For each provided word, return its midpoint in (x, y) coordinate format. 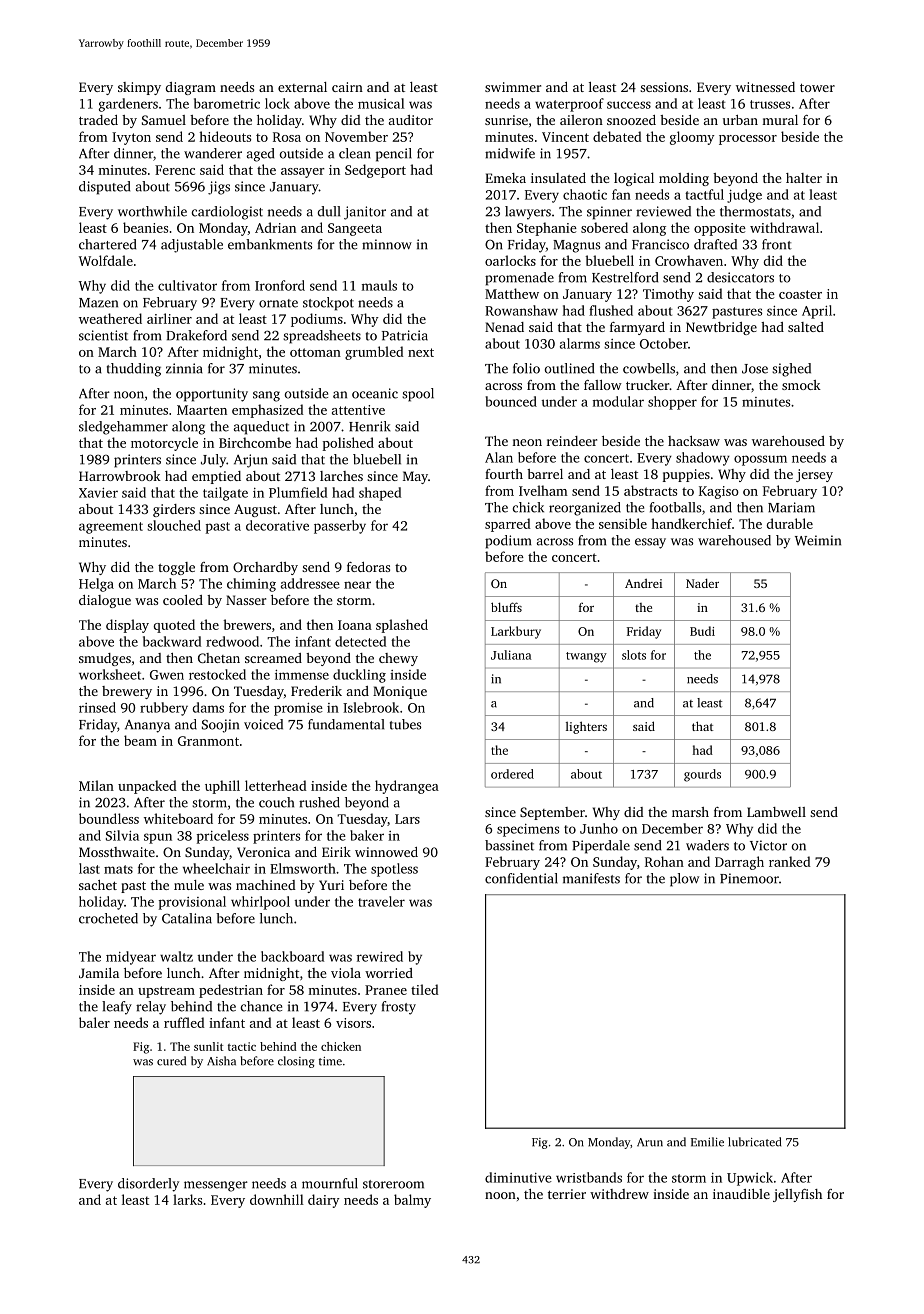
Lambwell (776, 812)
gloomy (692, 138)
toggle (176, 568)
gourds (702, 775)
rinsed (97, 707)
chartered (107, 244)
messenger (216, 1186)
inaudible (741, 1194)
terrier (567, 1194)
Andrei (643, 583)
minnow (387, 244)
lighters (586, 727)
